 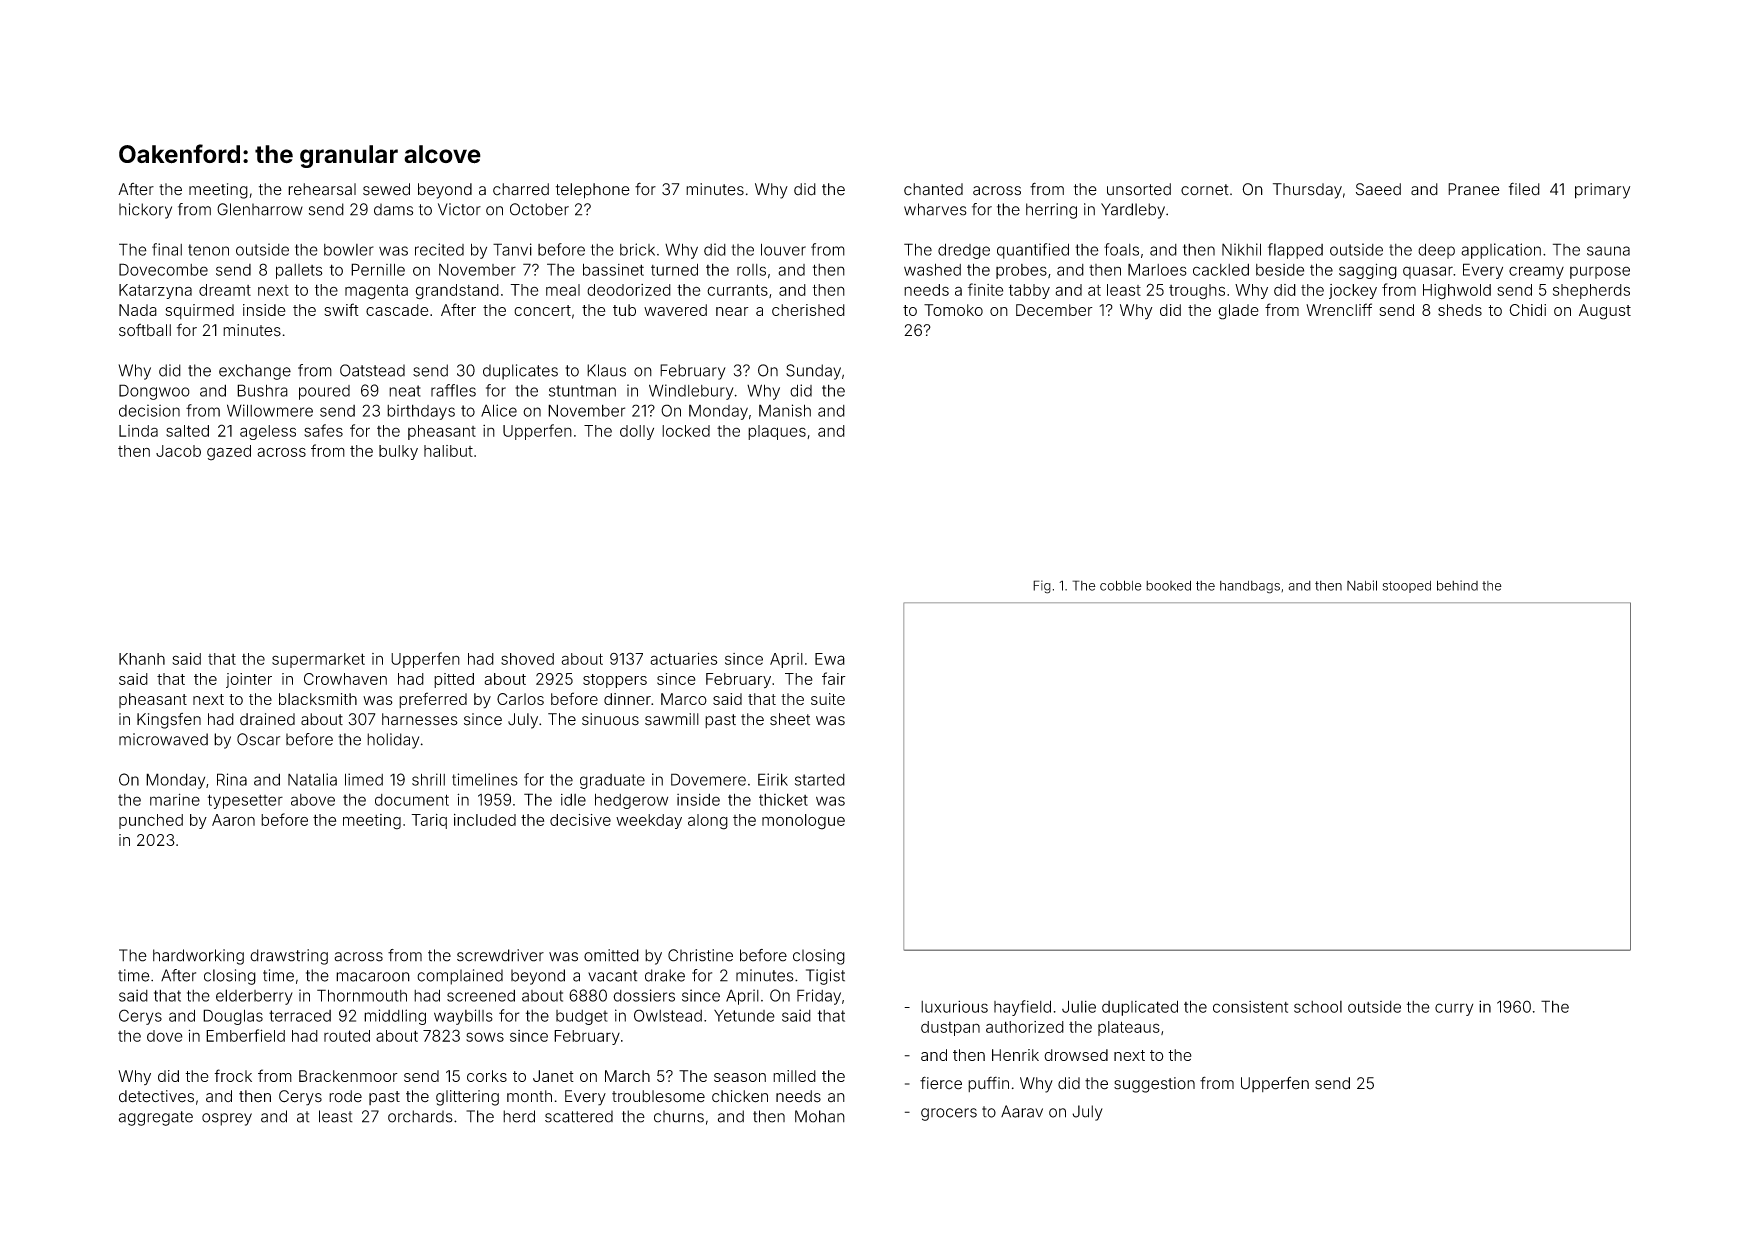 What do you see at coordinates (255, 372) in the page?
I see `exchange` at bounding box center [255, 372].
